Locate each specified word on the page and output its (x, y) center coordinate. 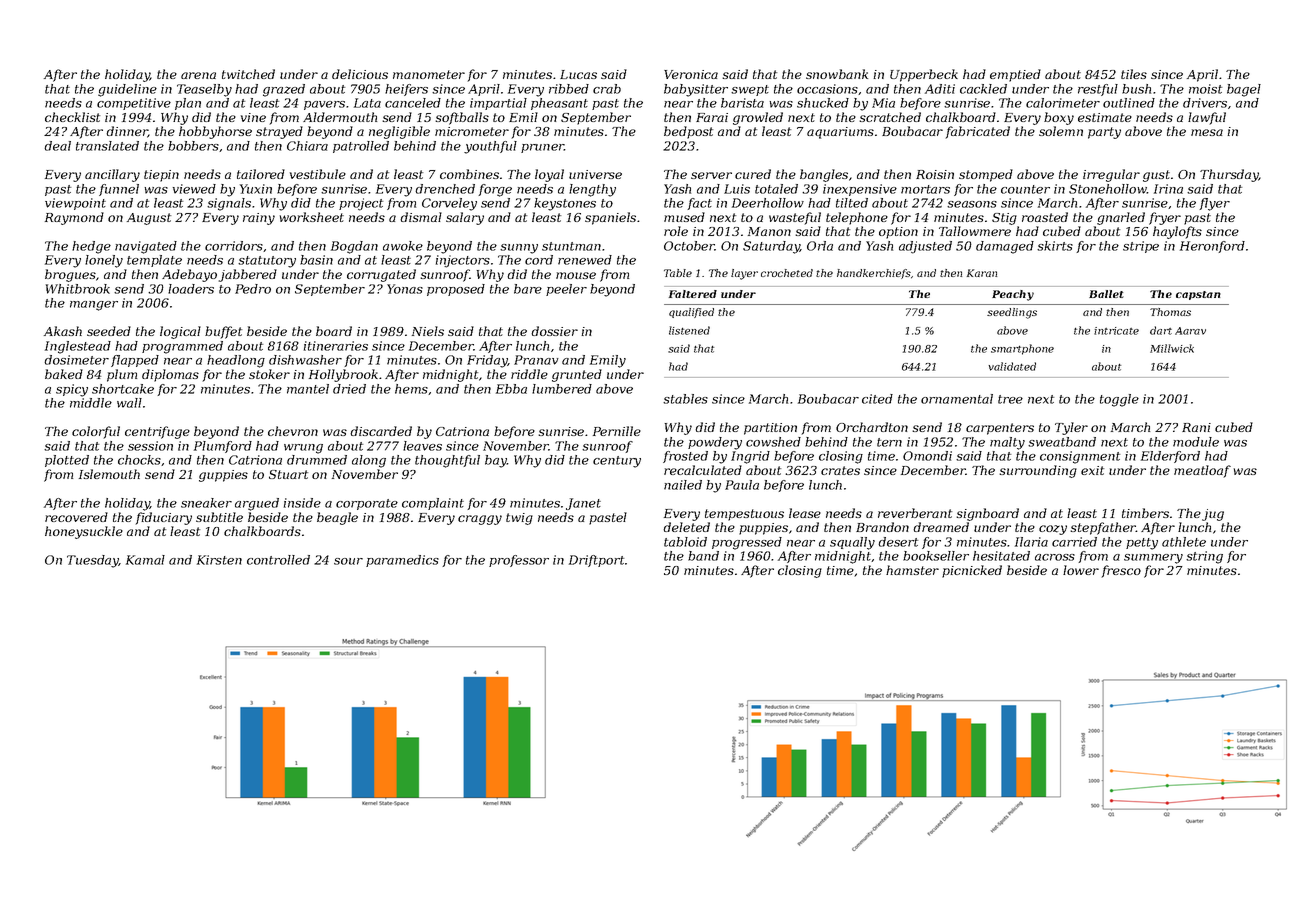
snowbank (837, 74)
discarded (381, 431)
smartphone (1022, 349)
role (676, 231)
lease (805, 513)
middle (91, 403)
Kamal (145, 560)
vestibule (318, 174)
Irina (1168, 189)
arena (198, 75)
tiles (1134, 74)
